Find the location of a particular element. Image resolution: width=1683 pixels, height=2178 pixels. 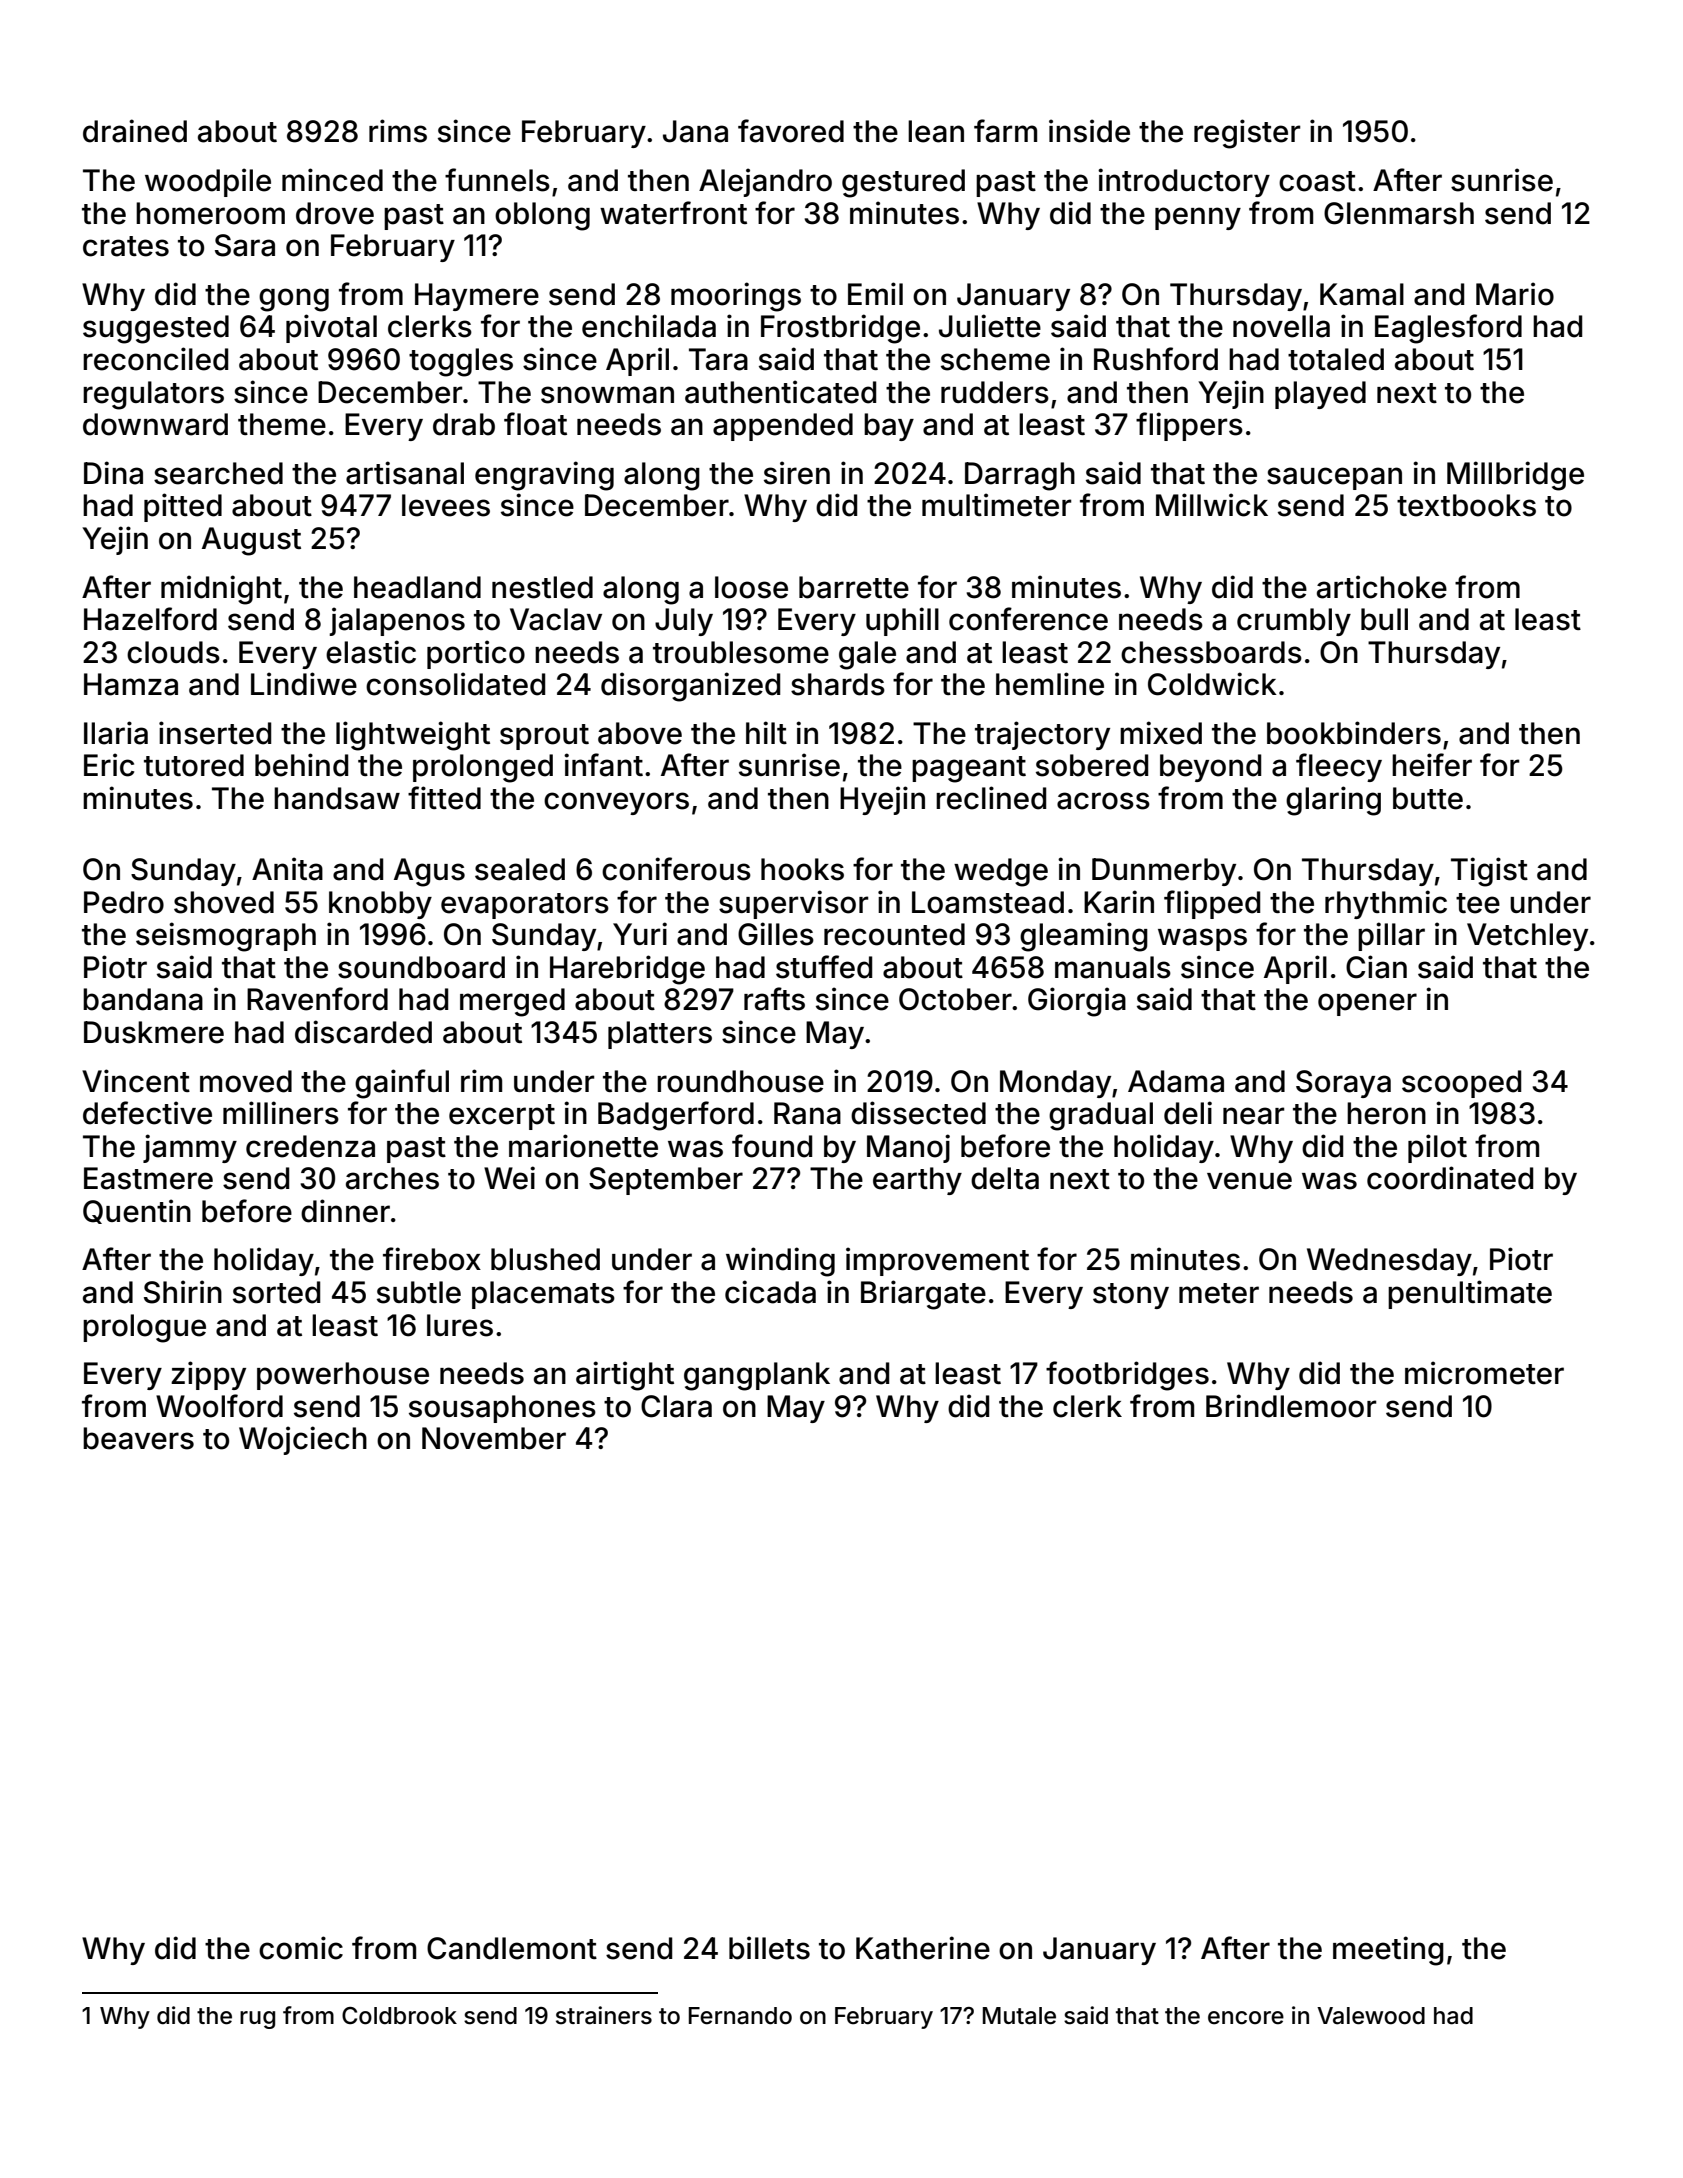

Jana is located at coordinates (695, 131).
